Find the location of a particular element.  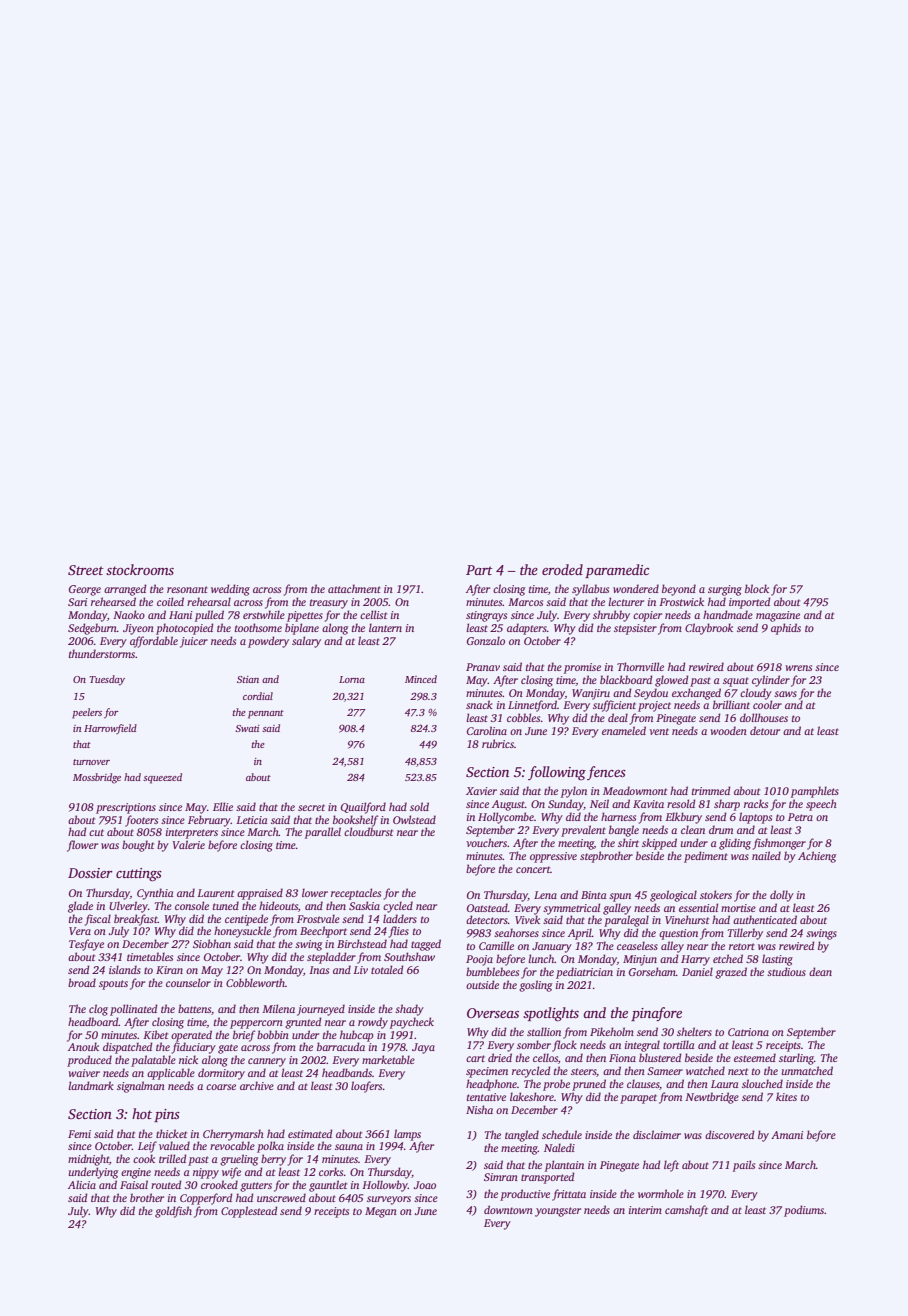

grazed is located at coordinates (731, 973).
